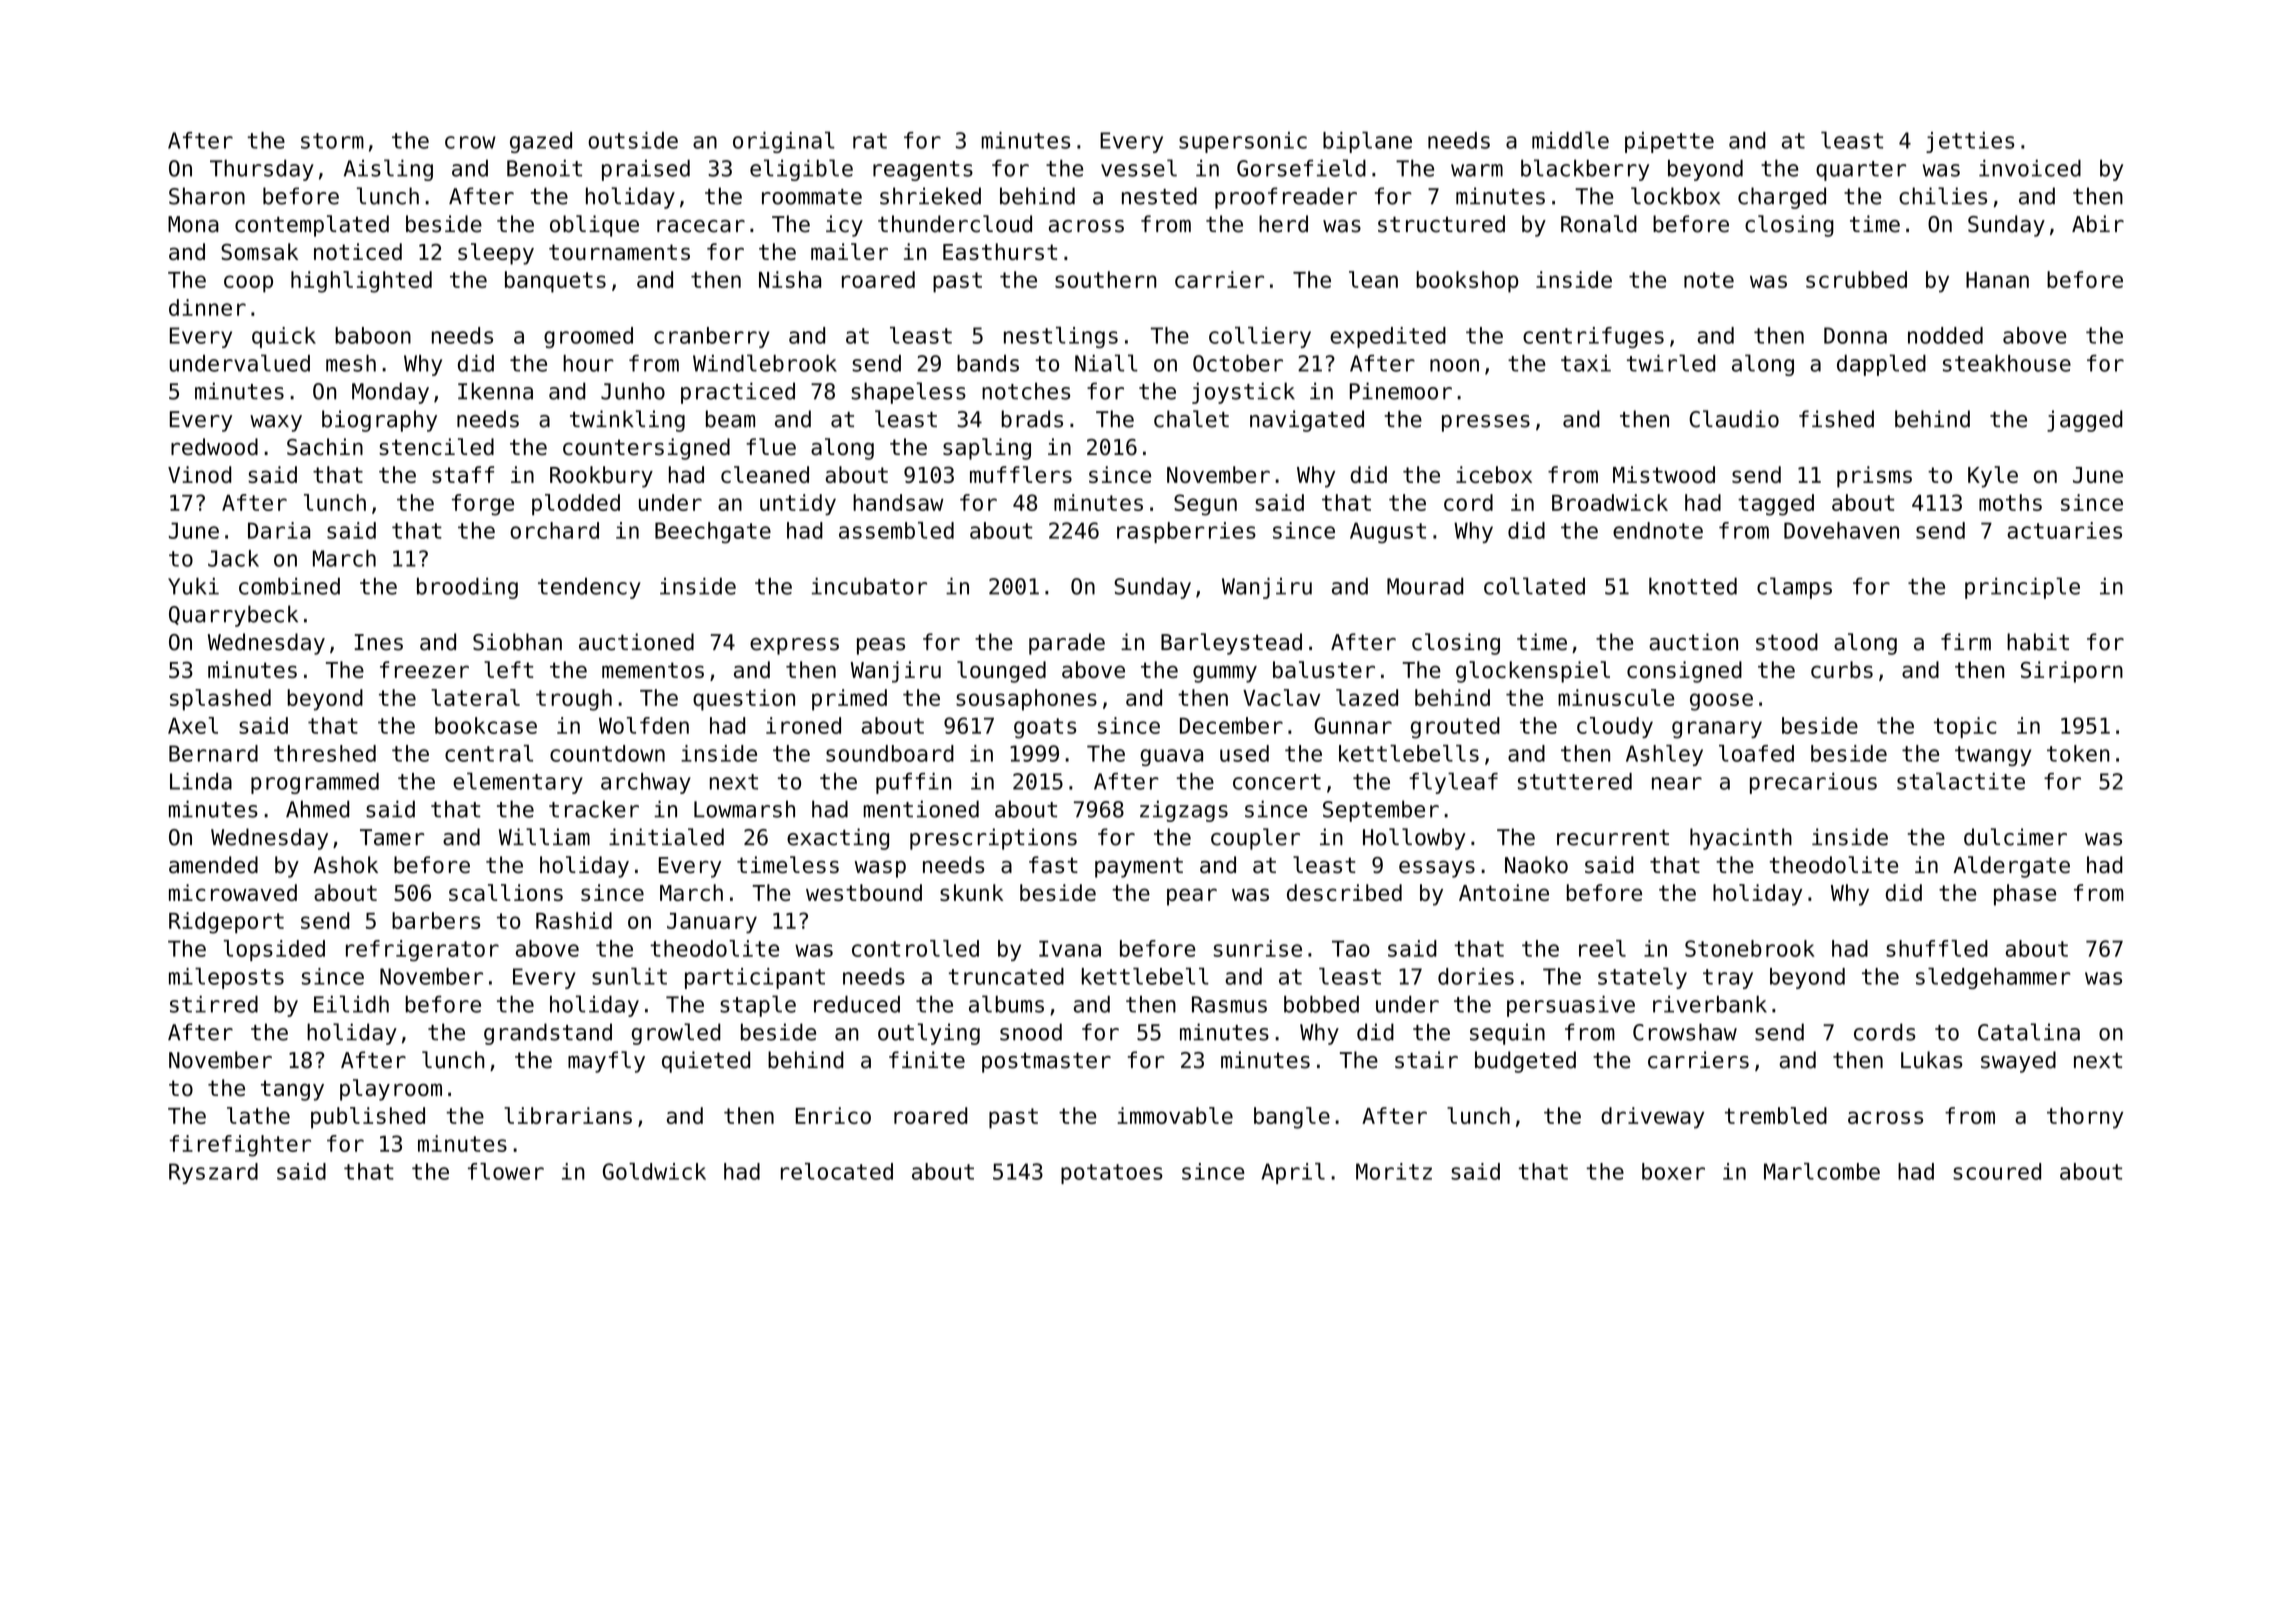  Describe the element at coordinates (921, 809) in the screenshot. I see `mentioned` at that location.
